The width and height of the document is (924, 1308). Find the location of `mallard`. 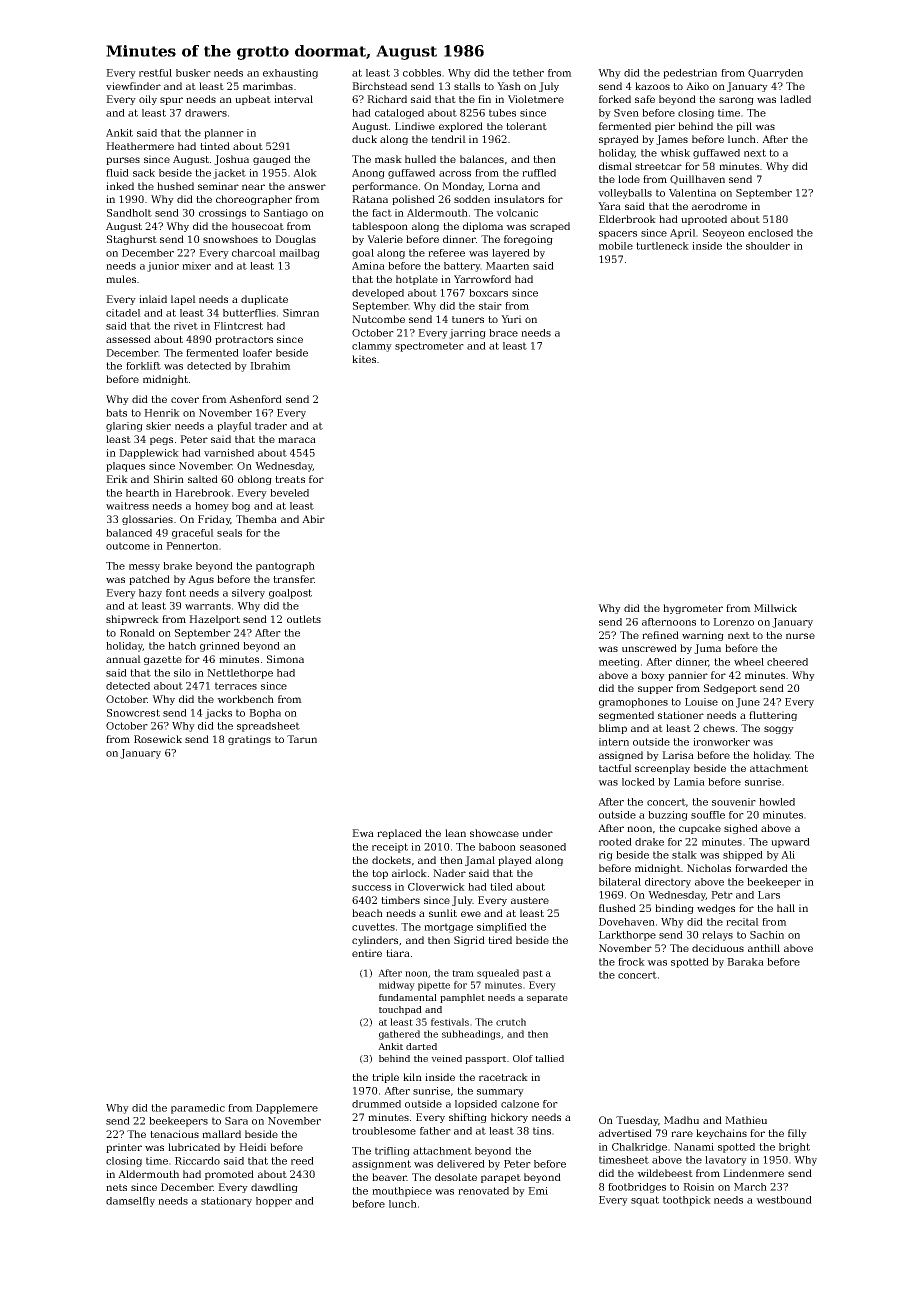

mallard is located at coordinates (221, 1134).
